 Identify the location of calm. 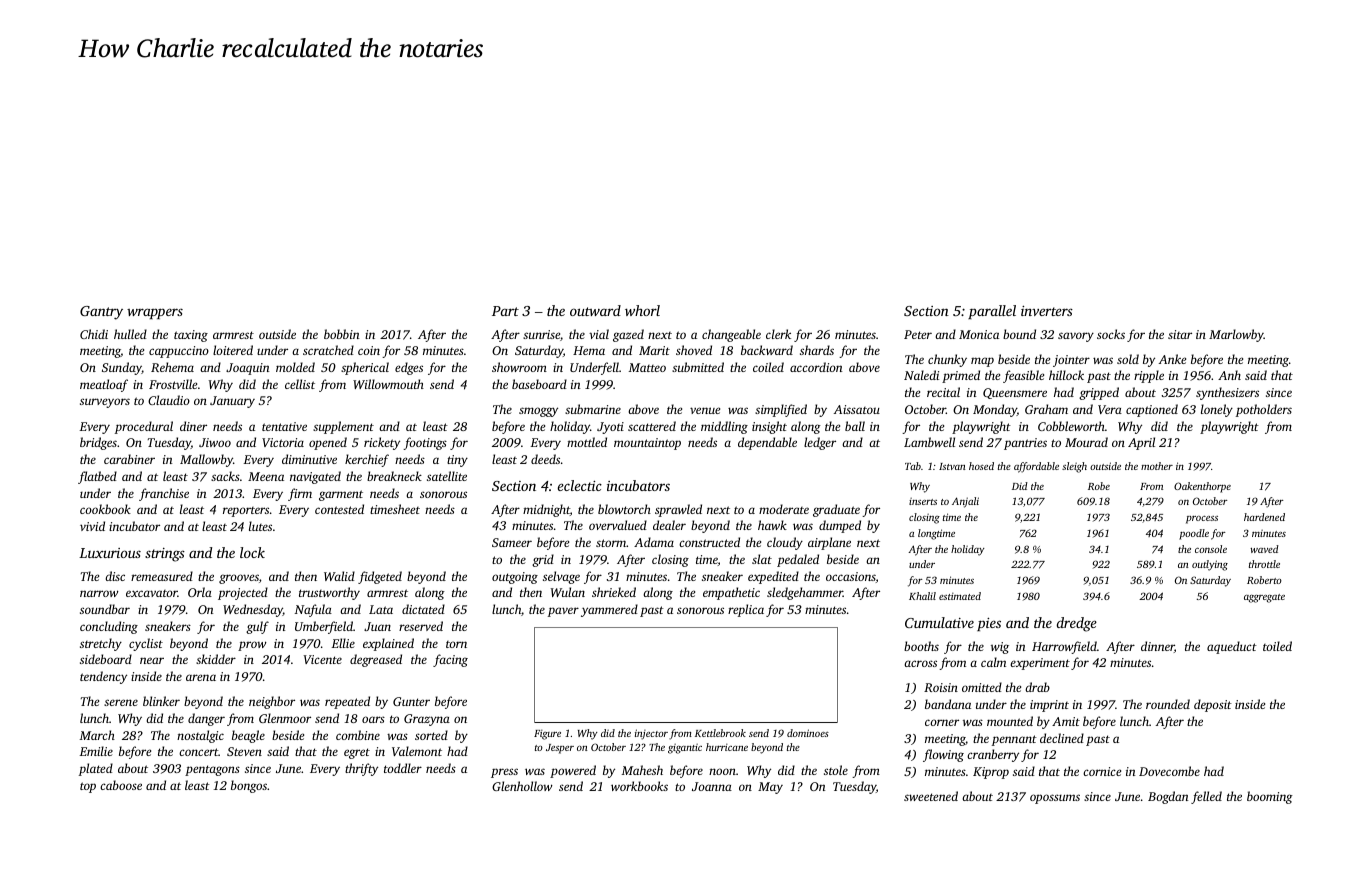
(993, 662).
